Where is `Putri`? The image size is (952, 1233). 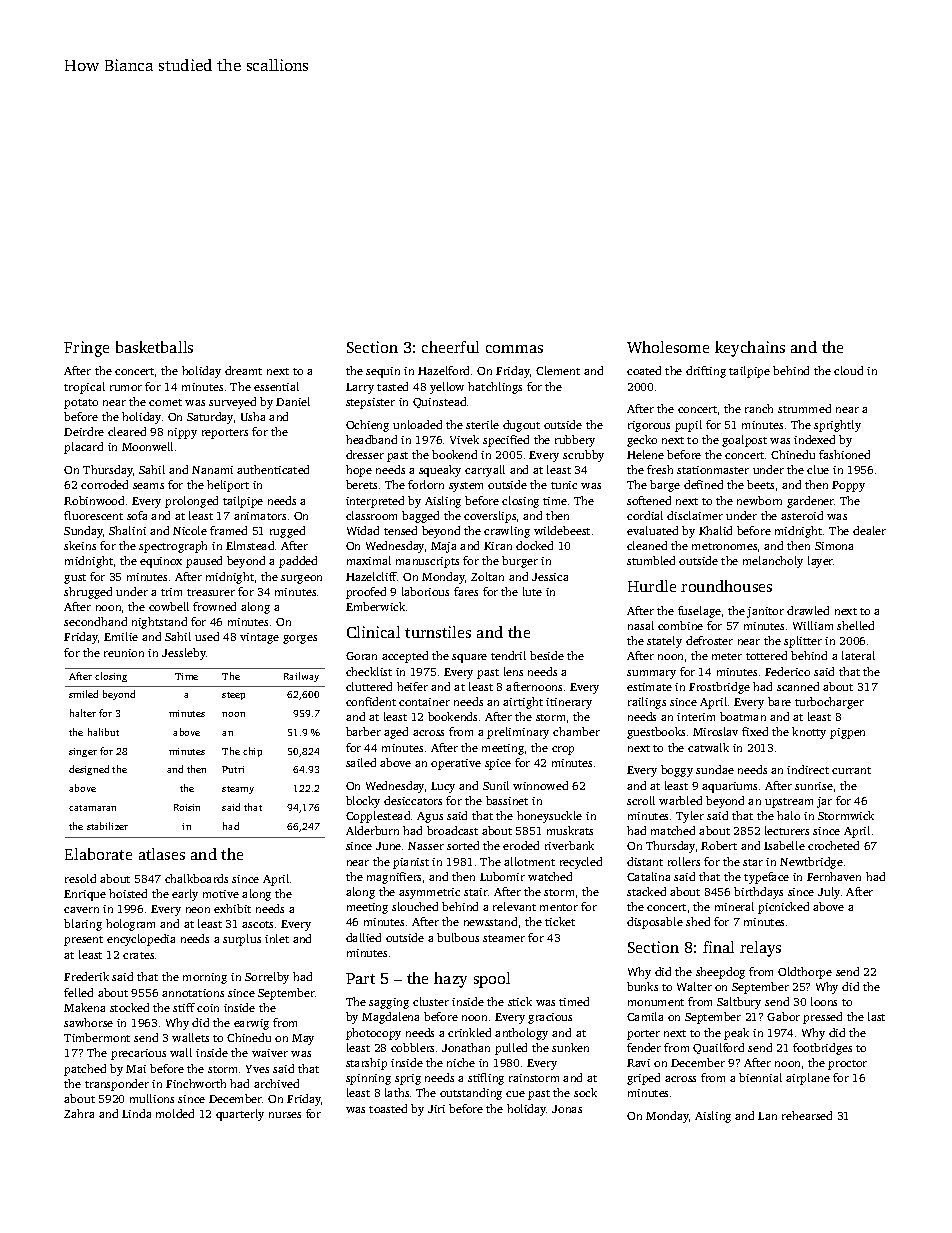 Putri is located at coordinates (233, 769).
